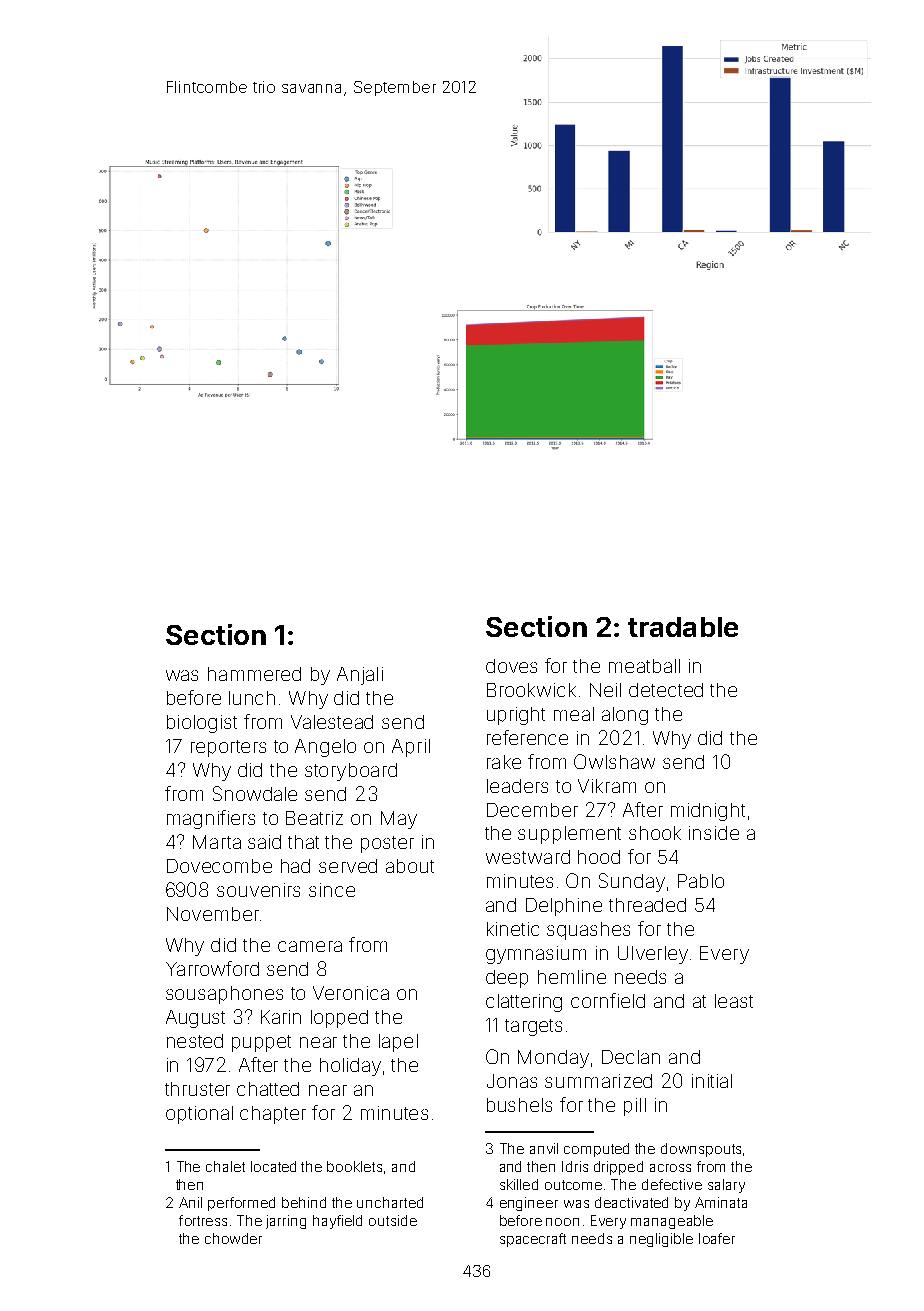  I want to click on Owlshaw, so click(614, 761).
